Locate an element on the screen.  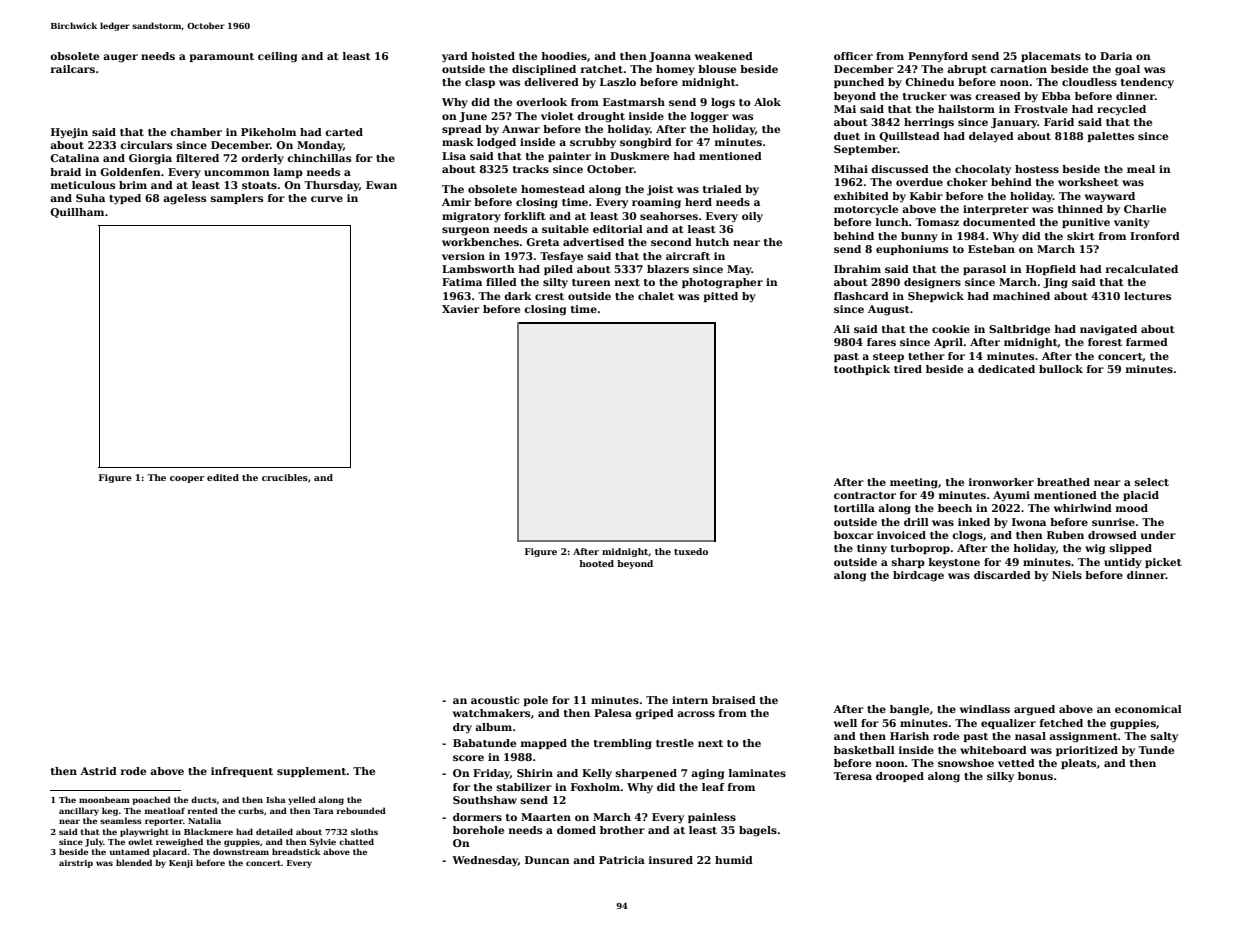
breadstick is located at coordinates (296, 851).
